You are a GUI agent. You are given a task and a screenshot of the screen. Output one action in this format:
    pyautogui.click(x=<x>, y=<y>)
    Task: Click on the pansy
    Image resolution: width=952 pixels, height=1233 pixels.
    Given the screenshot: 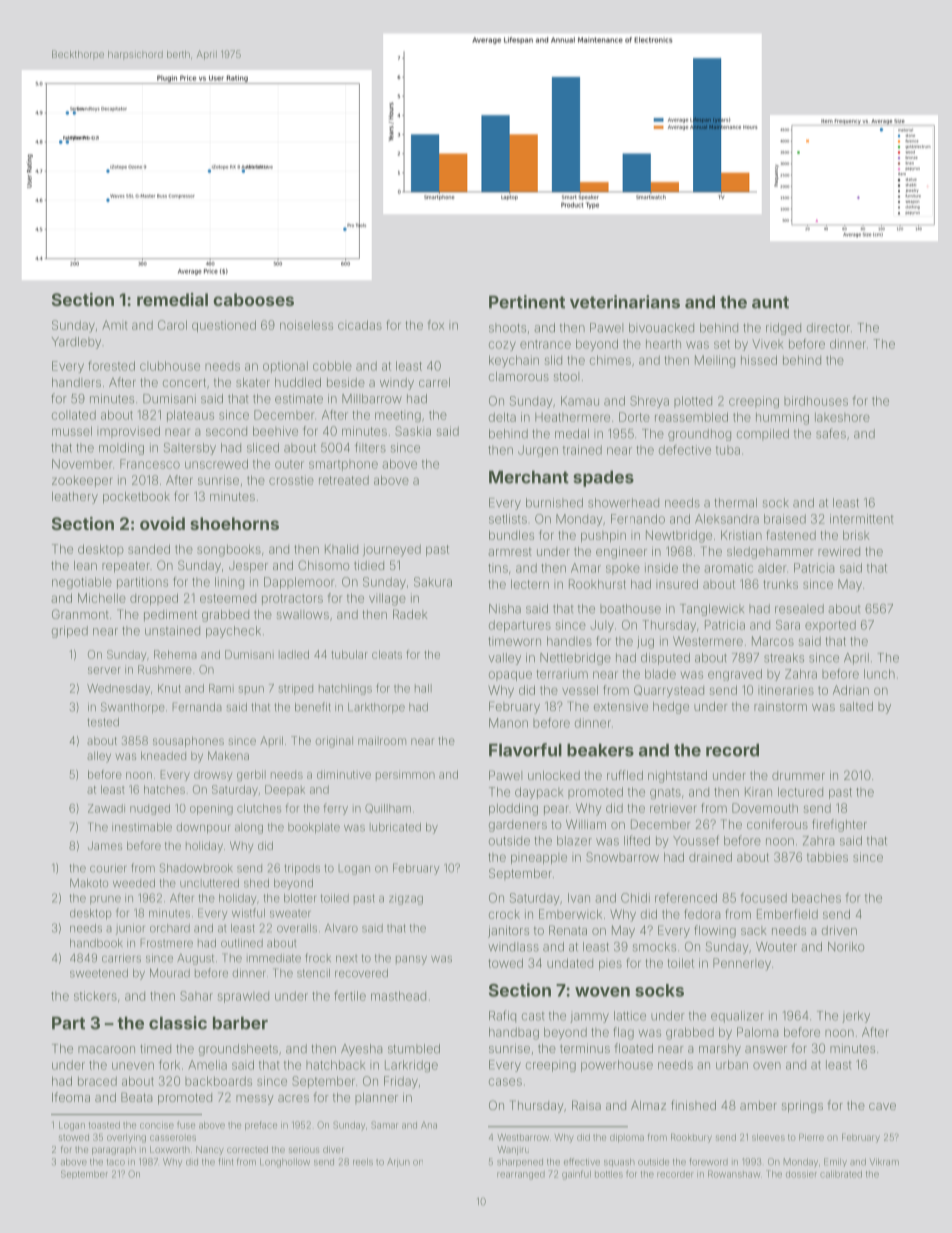 What is the action you would take?
    pyautogui.click(x=411, y=960)
